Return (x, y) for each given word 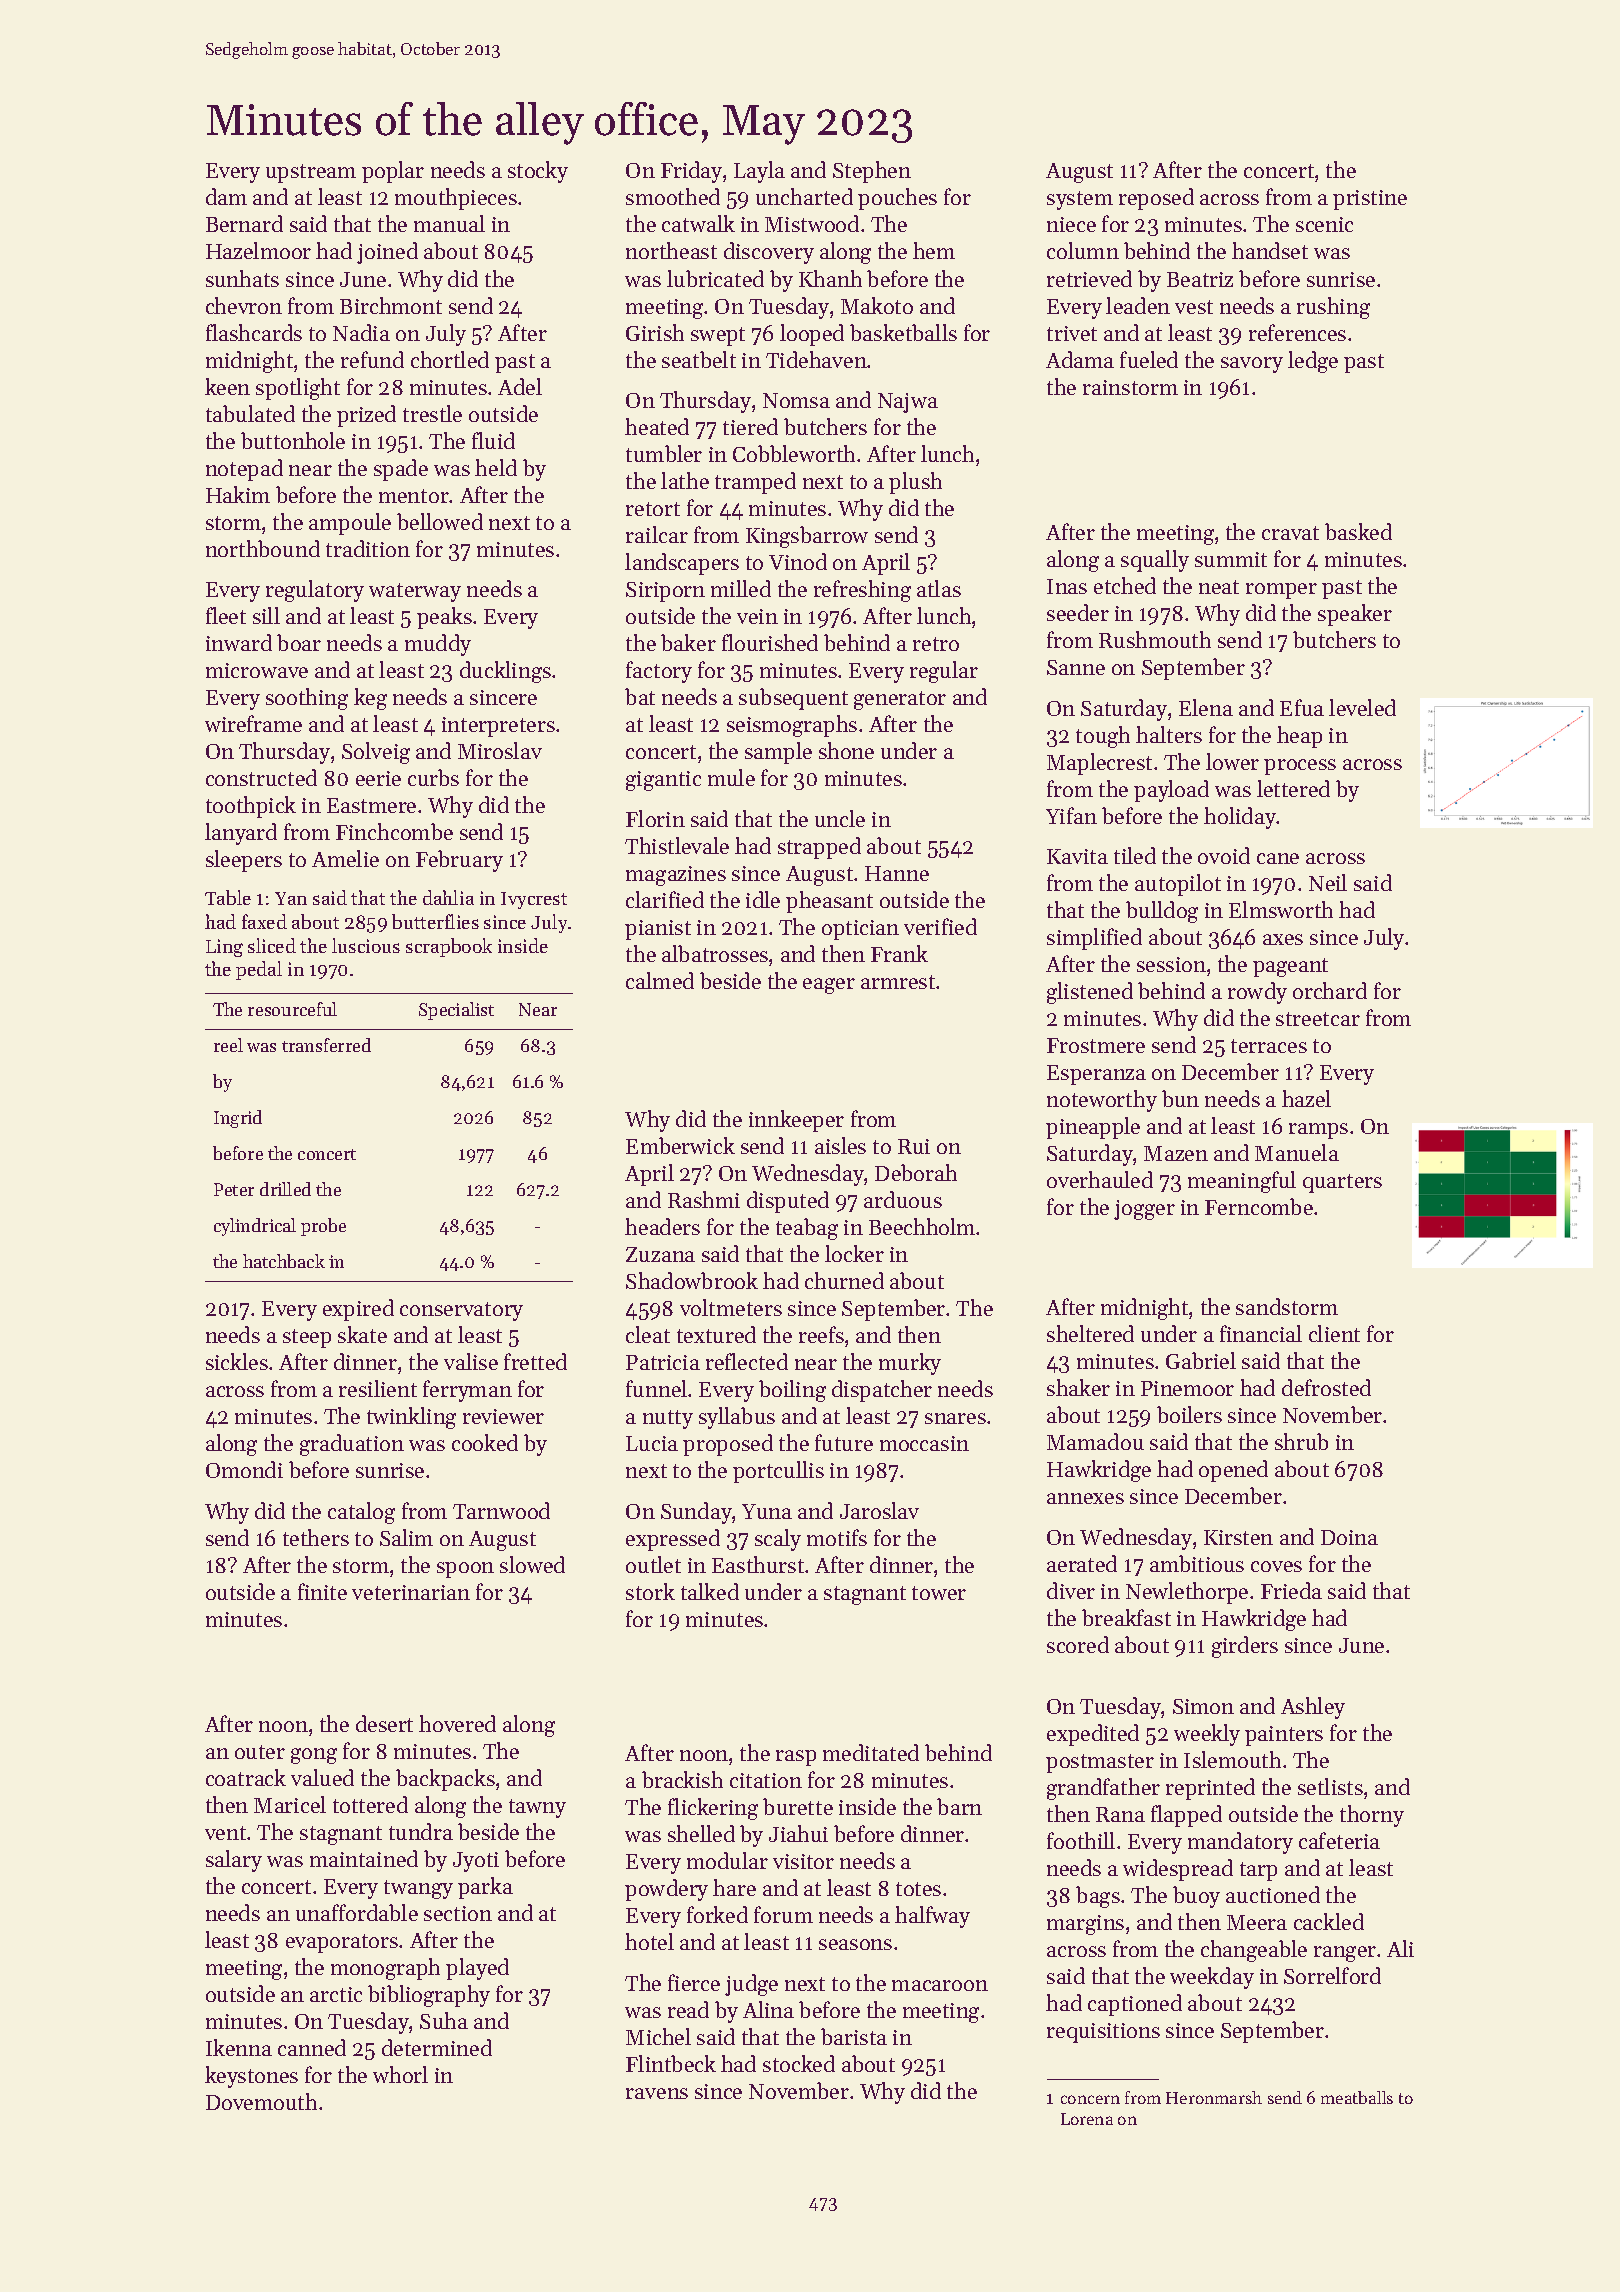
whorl (400, 2074)
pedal (259, 970)
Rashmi (704, 1199)
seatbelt (699, 359)
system (1080, 200)
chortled (450, 359)
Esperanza (1096, 1075)
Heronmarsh (1214, 2097)
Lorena (1087, 2119)
